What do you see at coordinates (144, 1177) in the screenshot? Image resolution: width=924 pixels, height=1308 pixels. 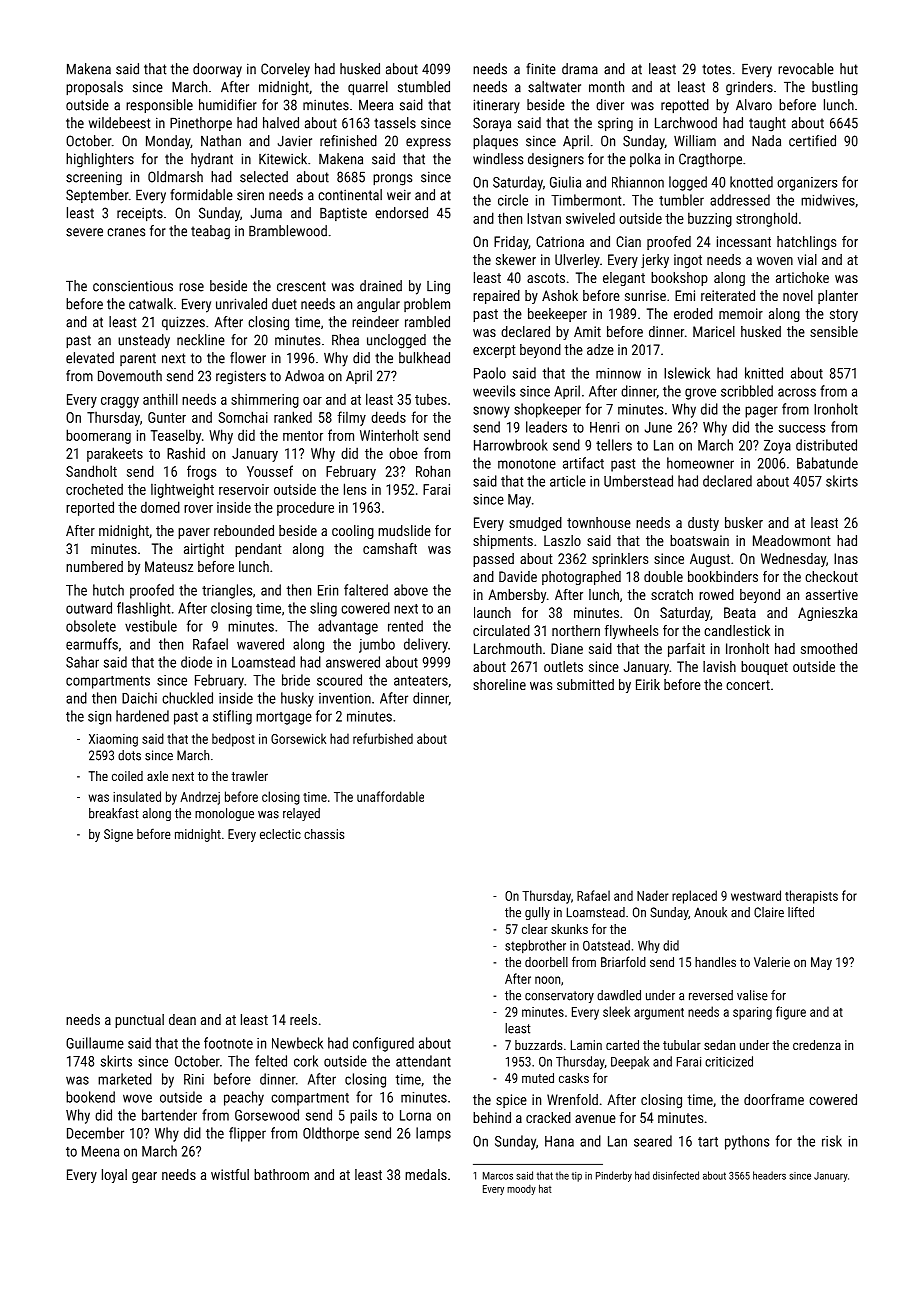 I see `gear` at bounding box center [144, 1177].
